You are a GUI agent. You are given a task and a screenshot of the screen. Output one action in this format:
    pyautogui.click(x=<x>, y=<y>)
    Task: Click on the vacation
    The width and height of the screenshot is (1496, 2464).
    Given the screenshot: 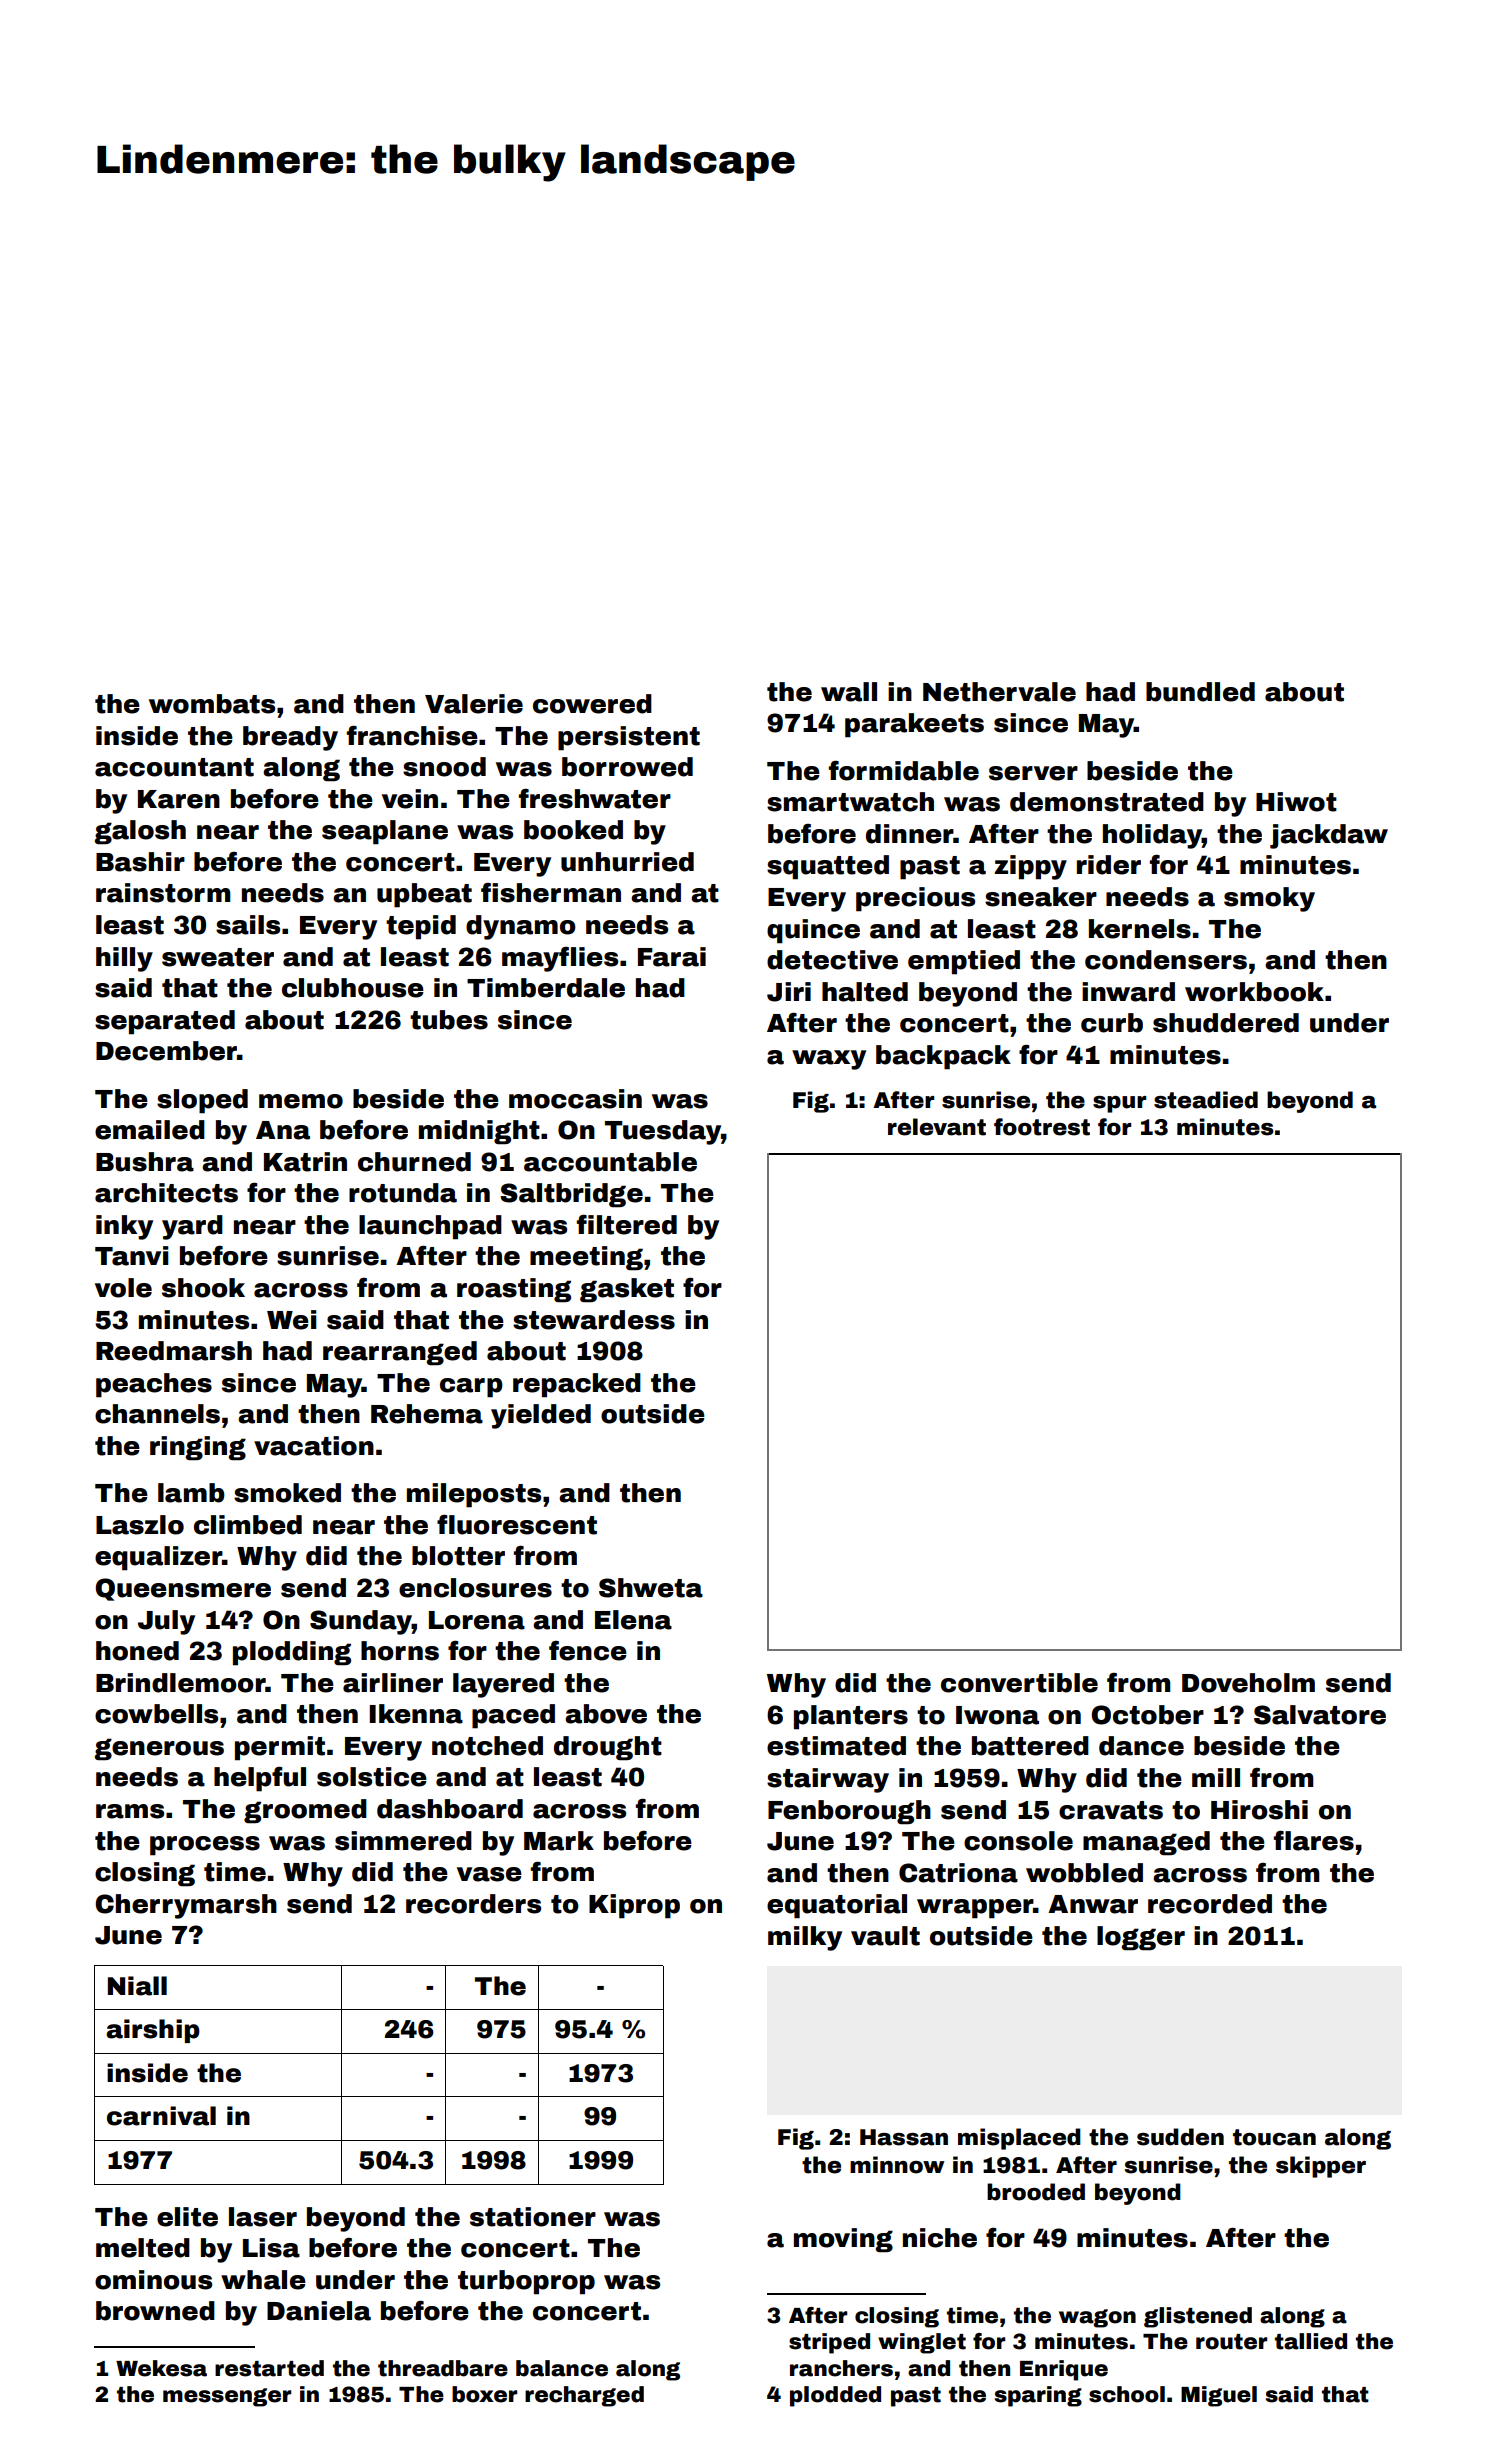 What is the action you would take?
    pyautogui.click(x=314, y=1446)
